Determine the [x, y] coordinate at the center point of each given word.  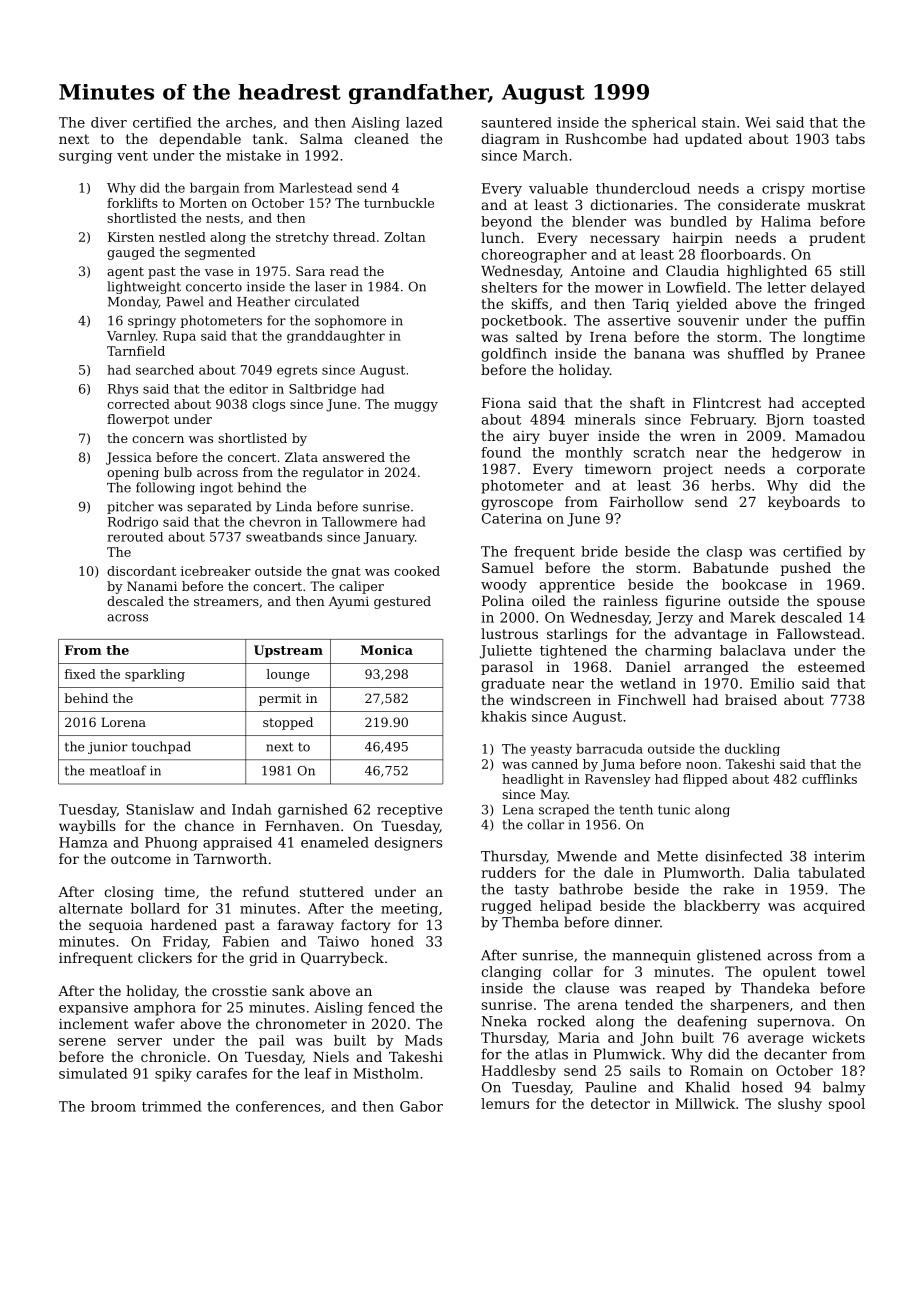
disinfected [743, 856]
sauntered [517, 122]
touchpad [161, 747]
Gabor [421, 1106]
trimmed [172, 1106]
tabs [850, 138]
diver [109, 122]
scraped [564, 810]
